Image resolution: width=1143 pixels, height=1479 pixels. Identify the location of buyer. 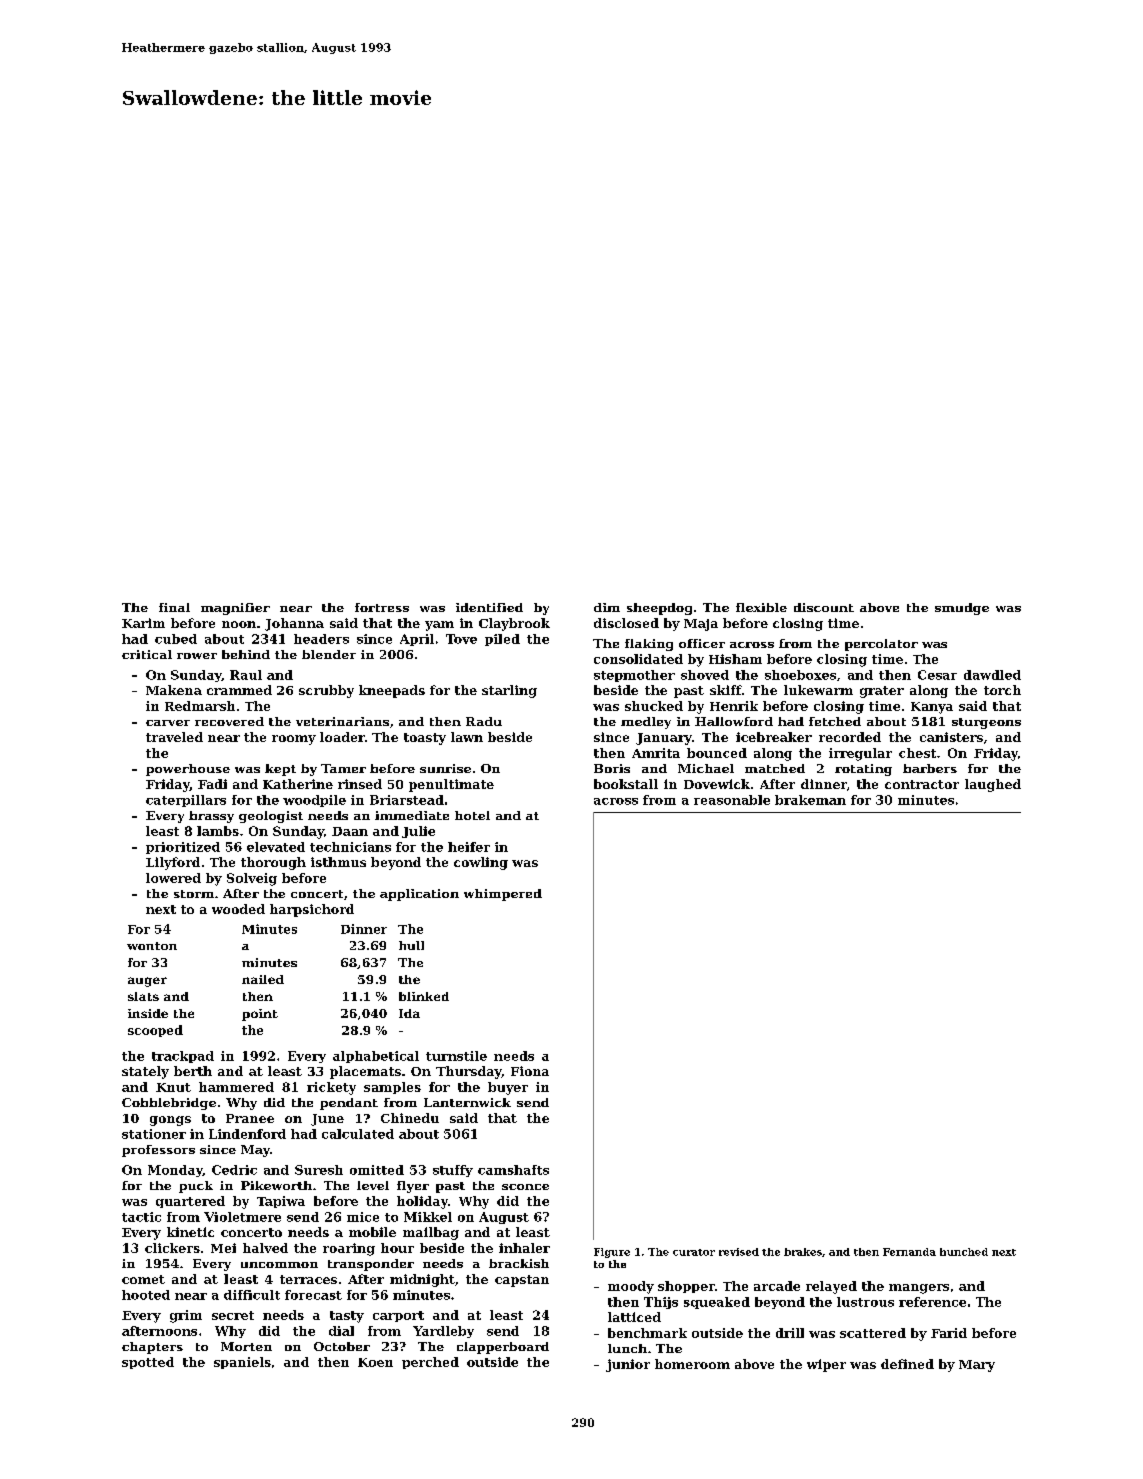
(508, 1088).
